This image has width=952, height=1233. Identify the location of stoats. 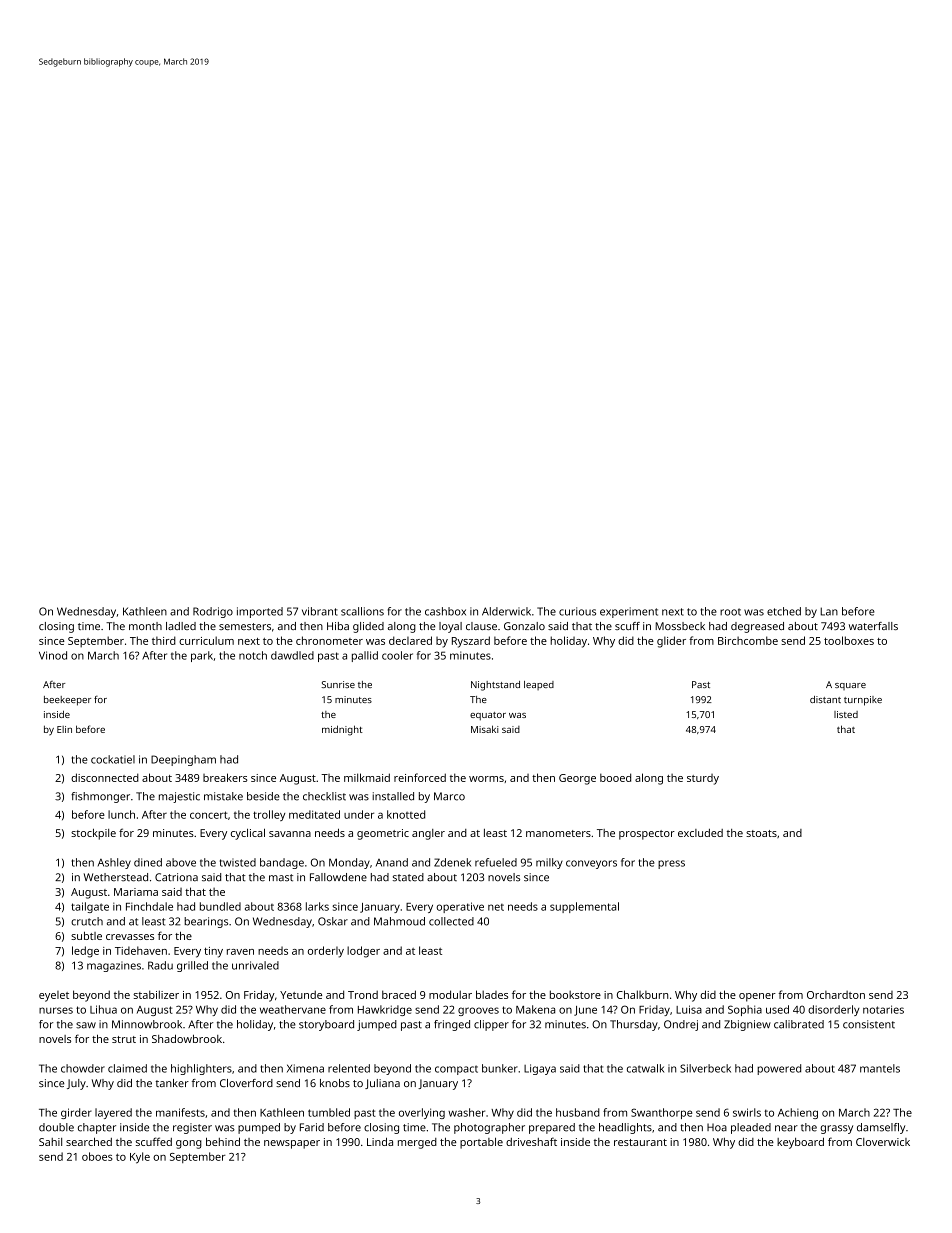
(761, 833).
